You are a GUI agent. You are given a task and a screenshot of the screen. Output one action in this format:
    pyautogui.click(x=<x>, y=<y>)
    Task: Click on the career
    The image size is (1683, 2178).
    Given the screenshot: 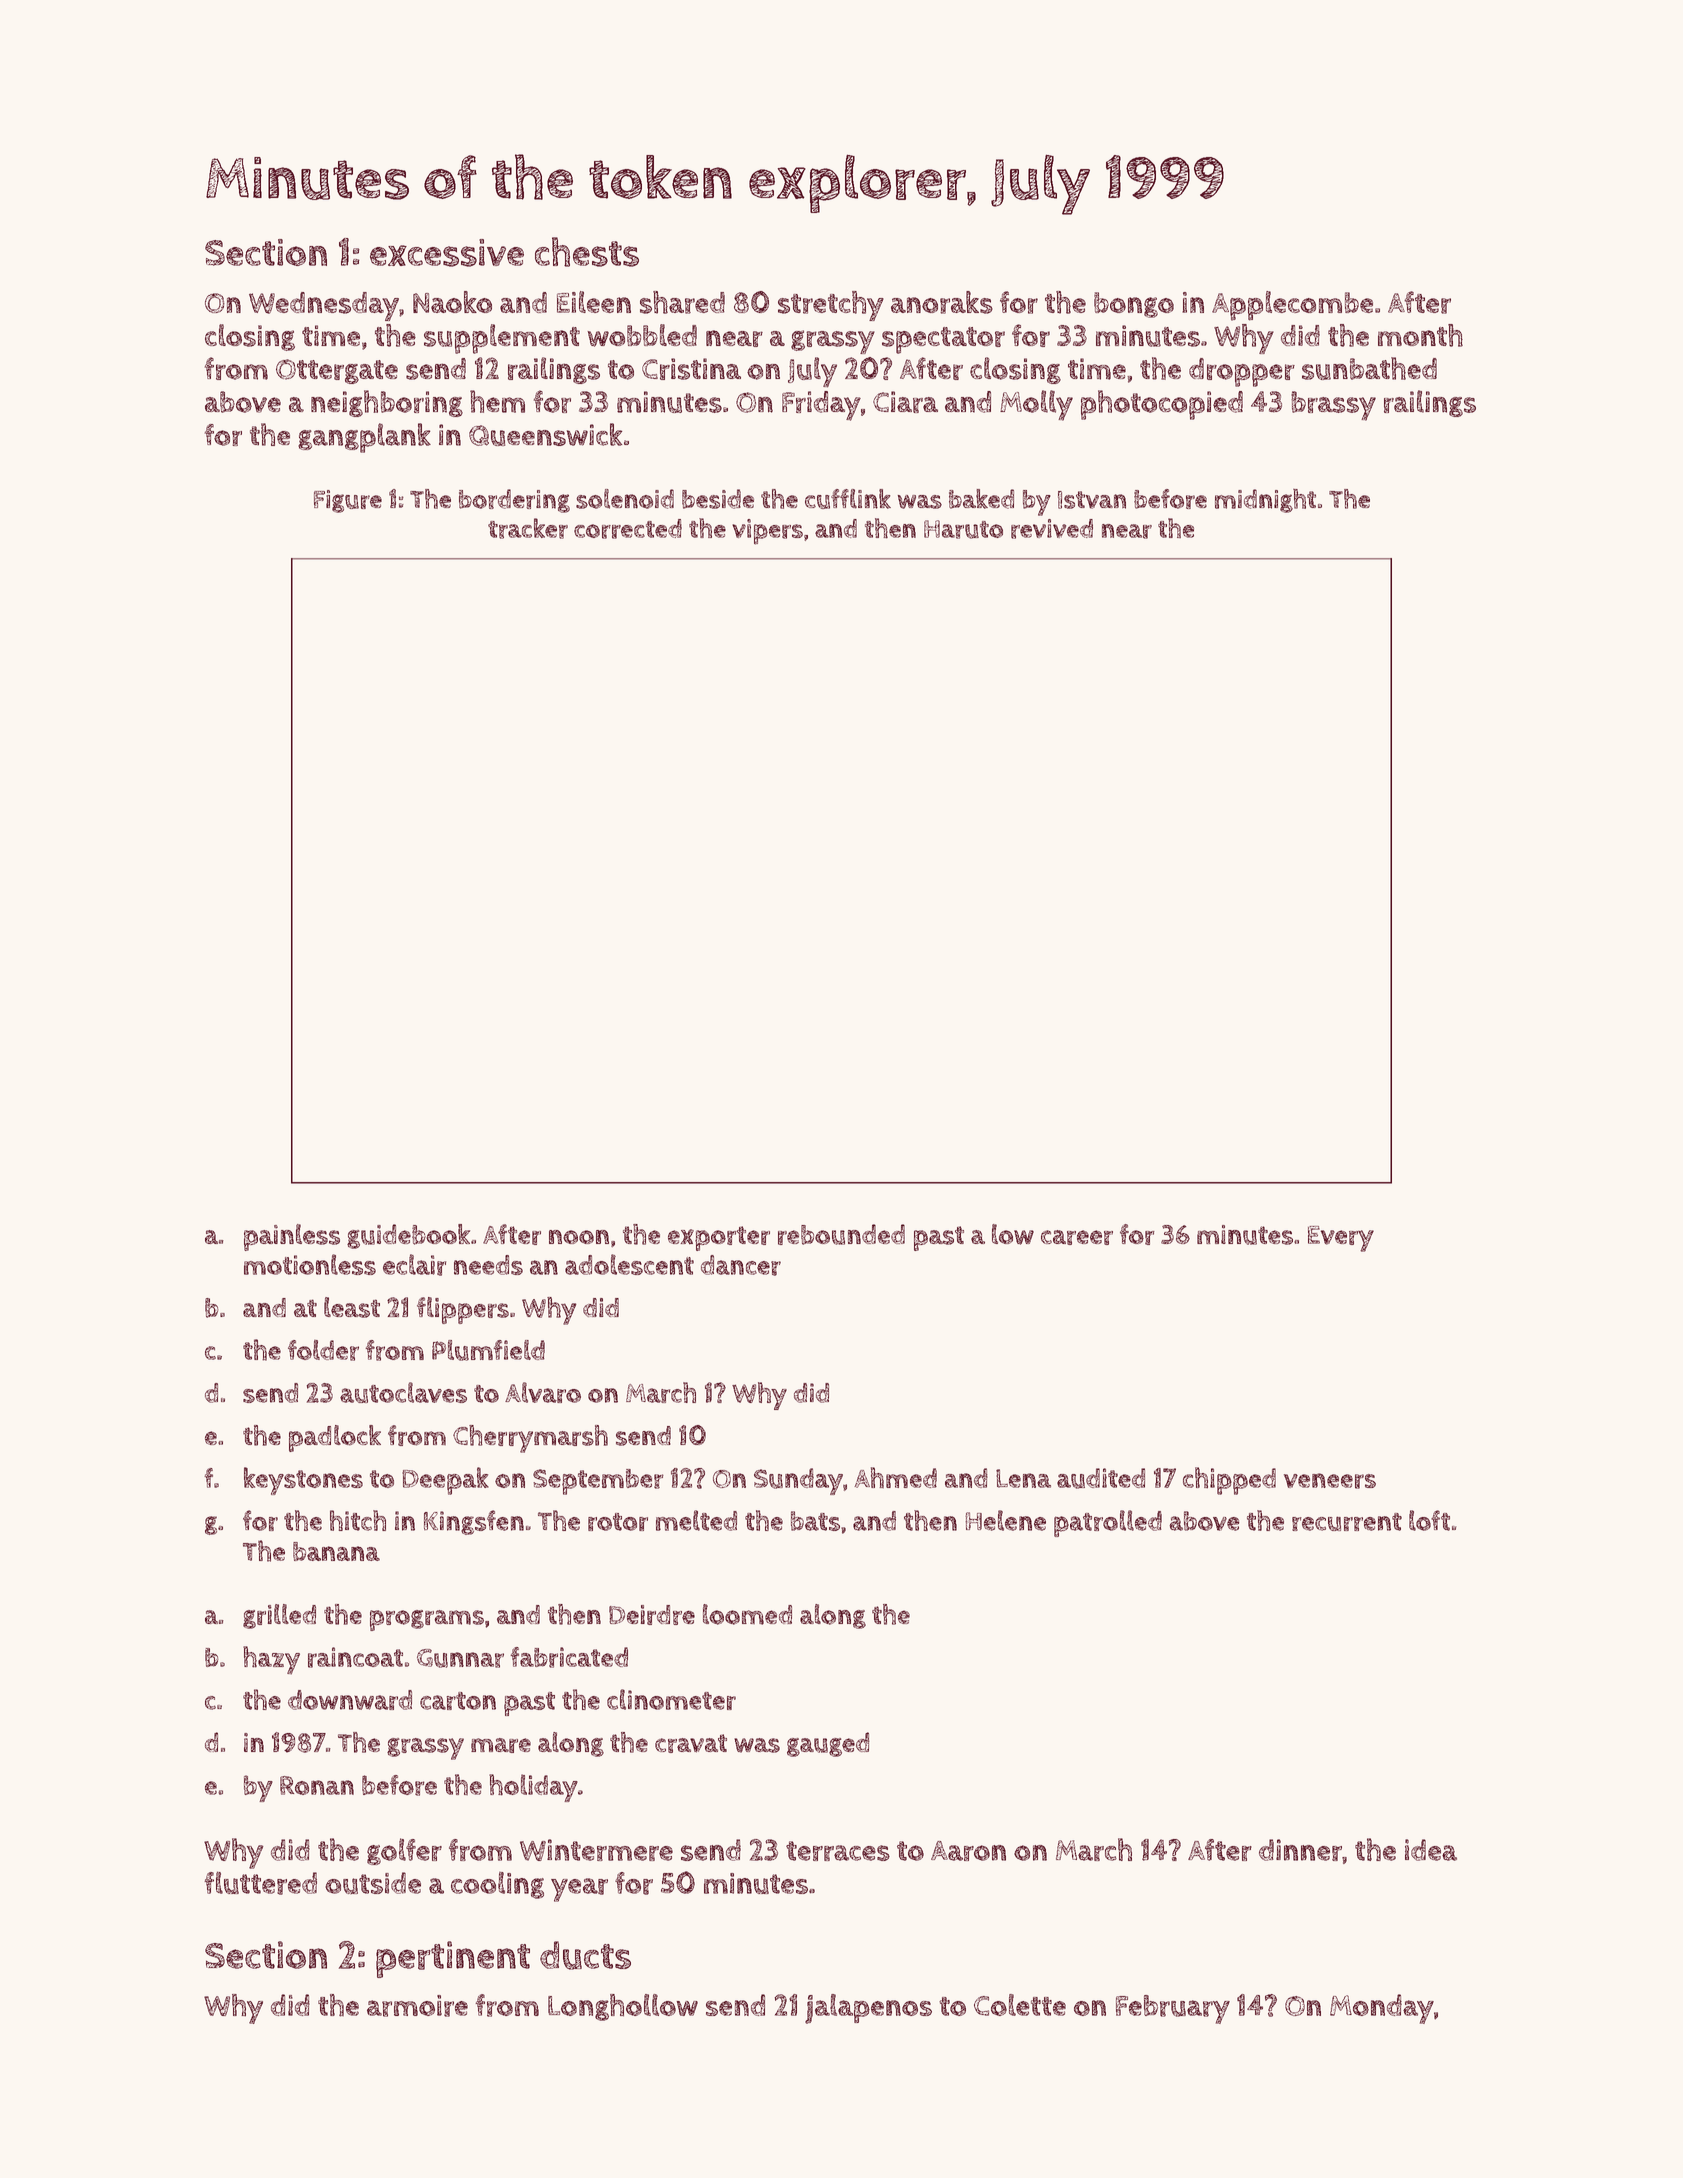 What is the action you would take?
    pyautogui.click(x=1077, y=1237)
